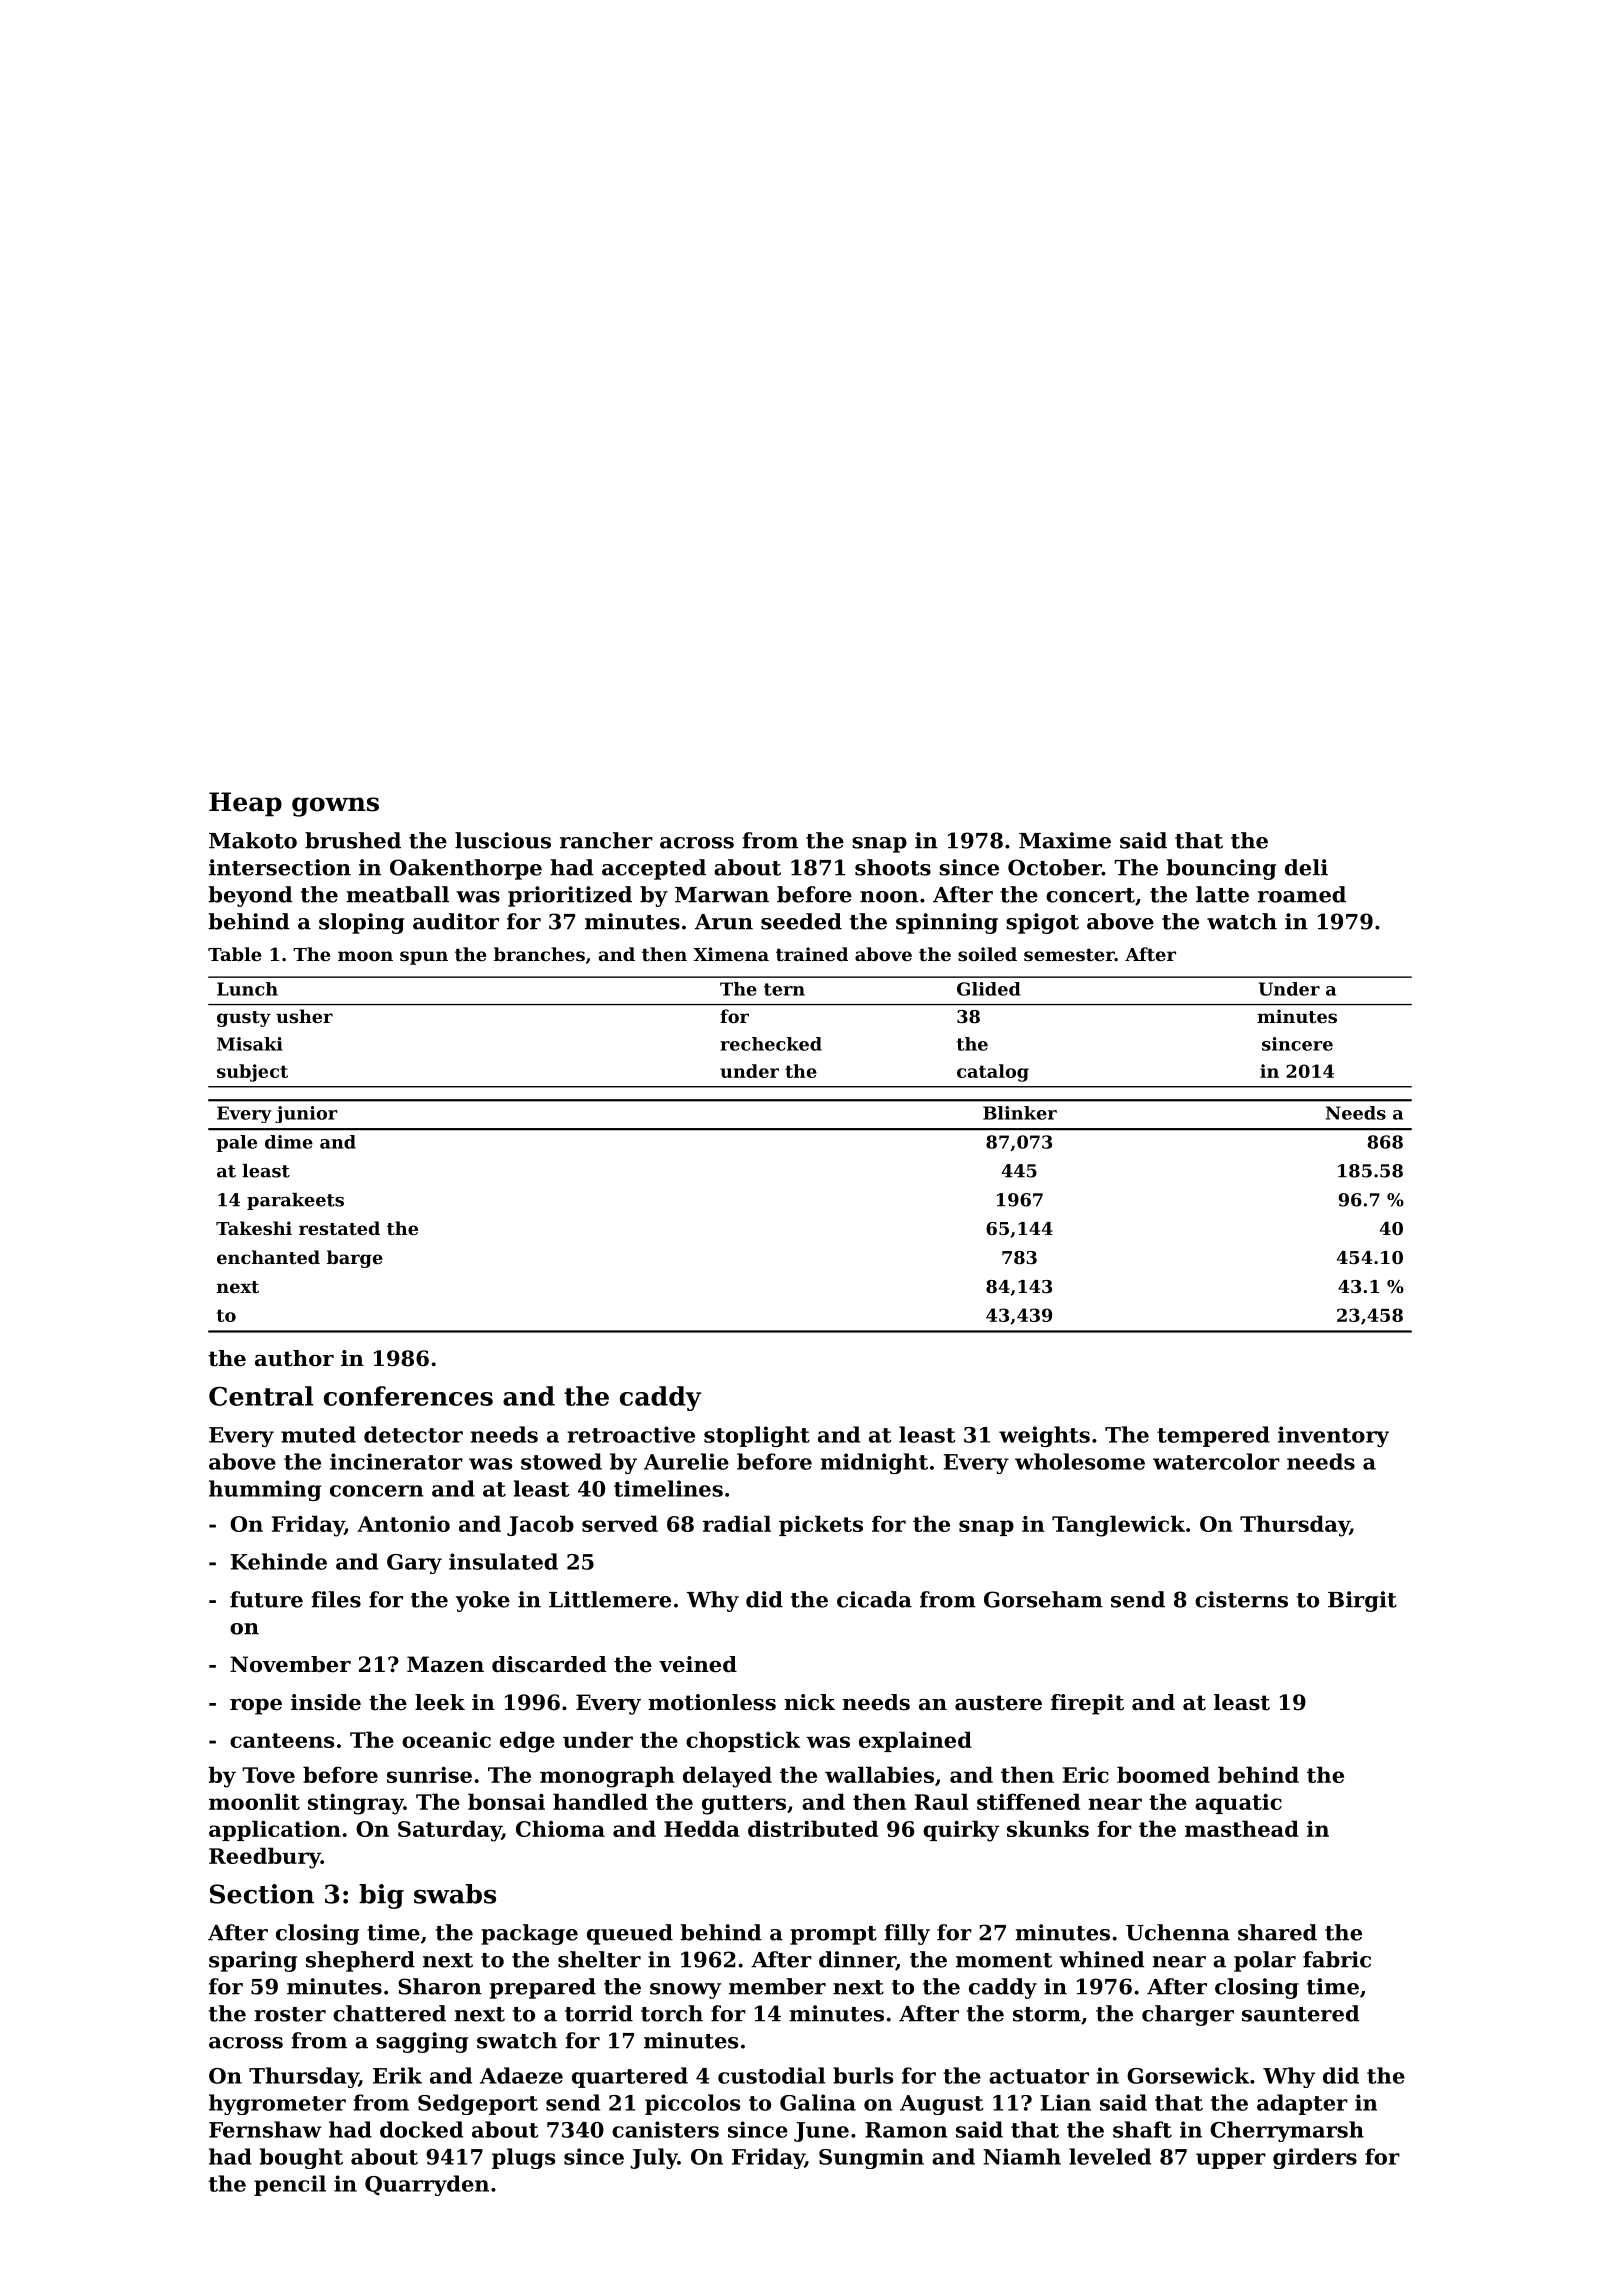 This screenshot has width=1620, height=2292. I want to click on July, so click(654, 2158).
